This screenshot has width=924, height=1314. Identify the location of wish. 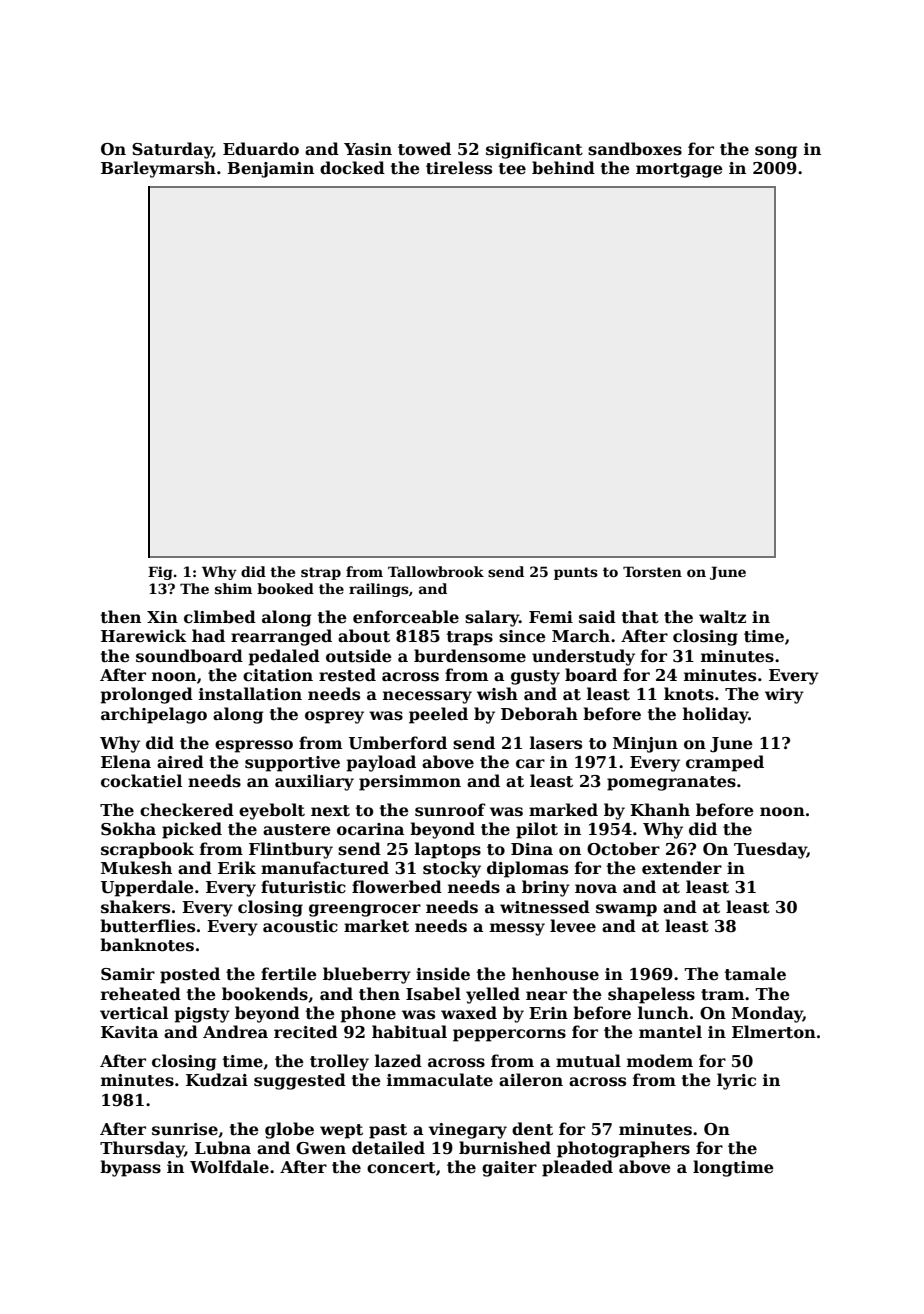
(497, 694).
